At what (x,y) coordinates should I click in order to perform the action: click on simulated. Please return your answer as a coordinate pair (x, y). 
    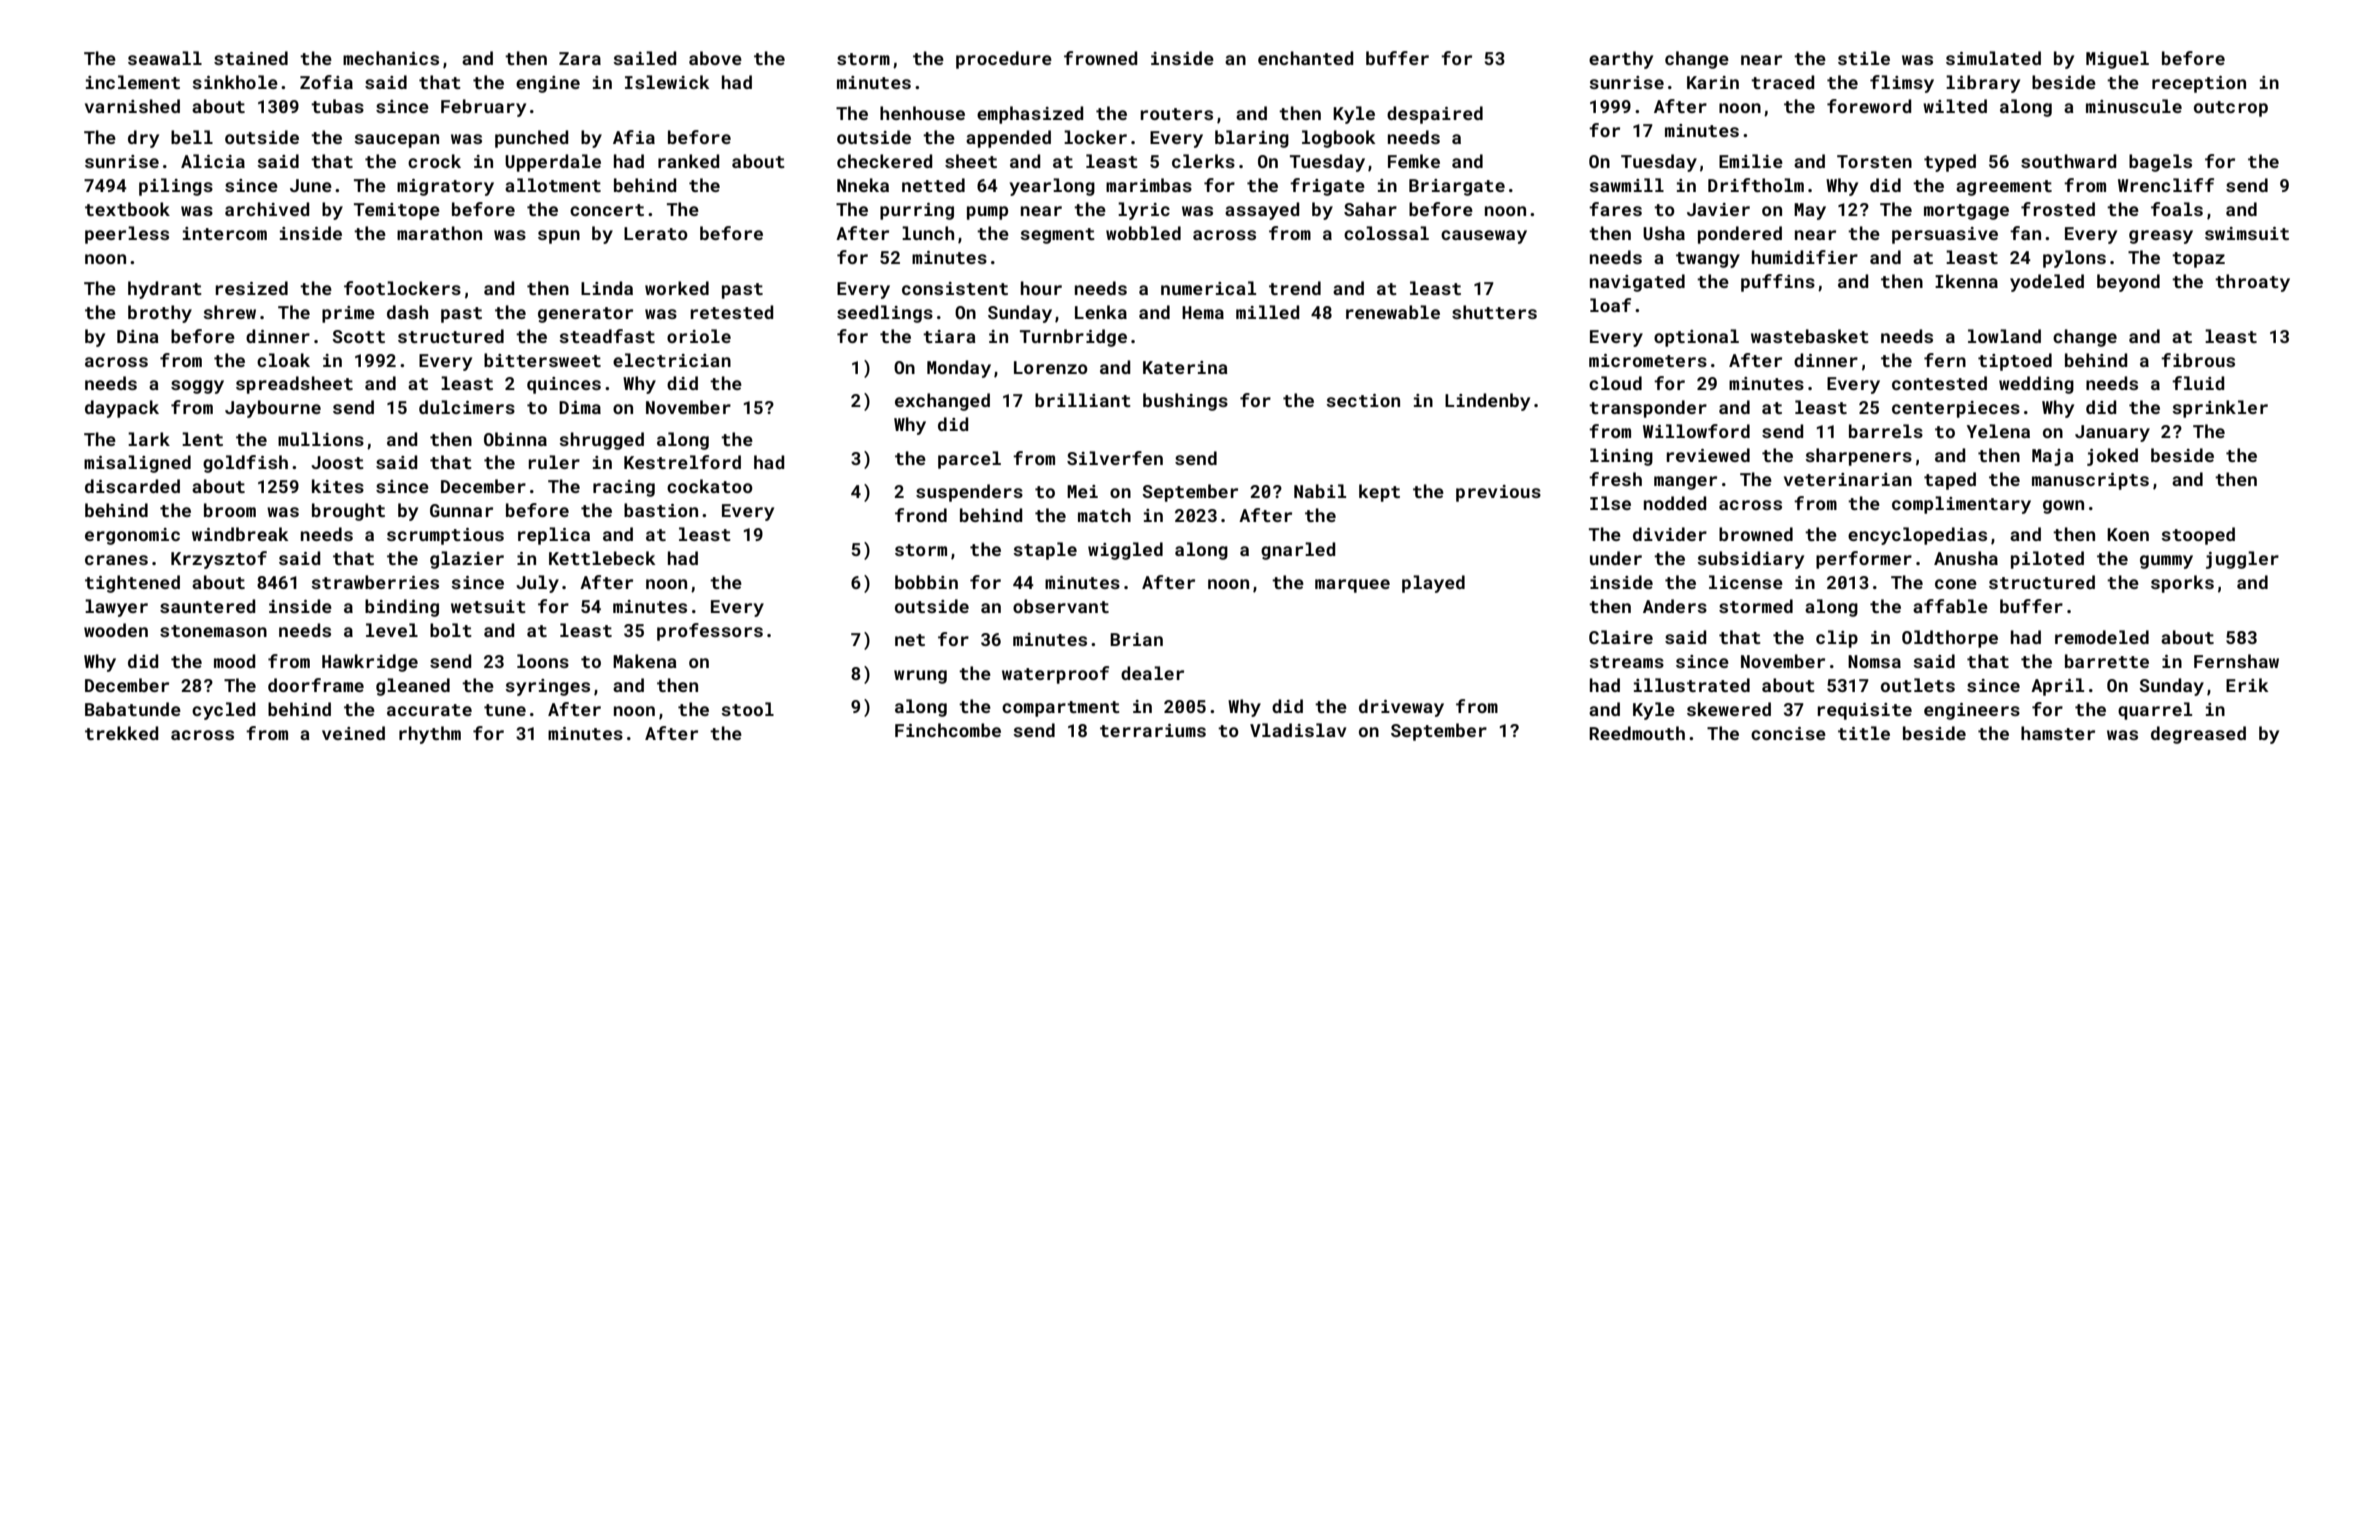
    Looking at the image, I should click on (1993, 58).
